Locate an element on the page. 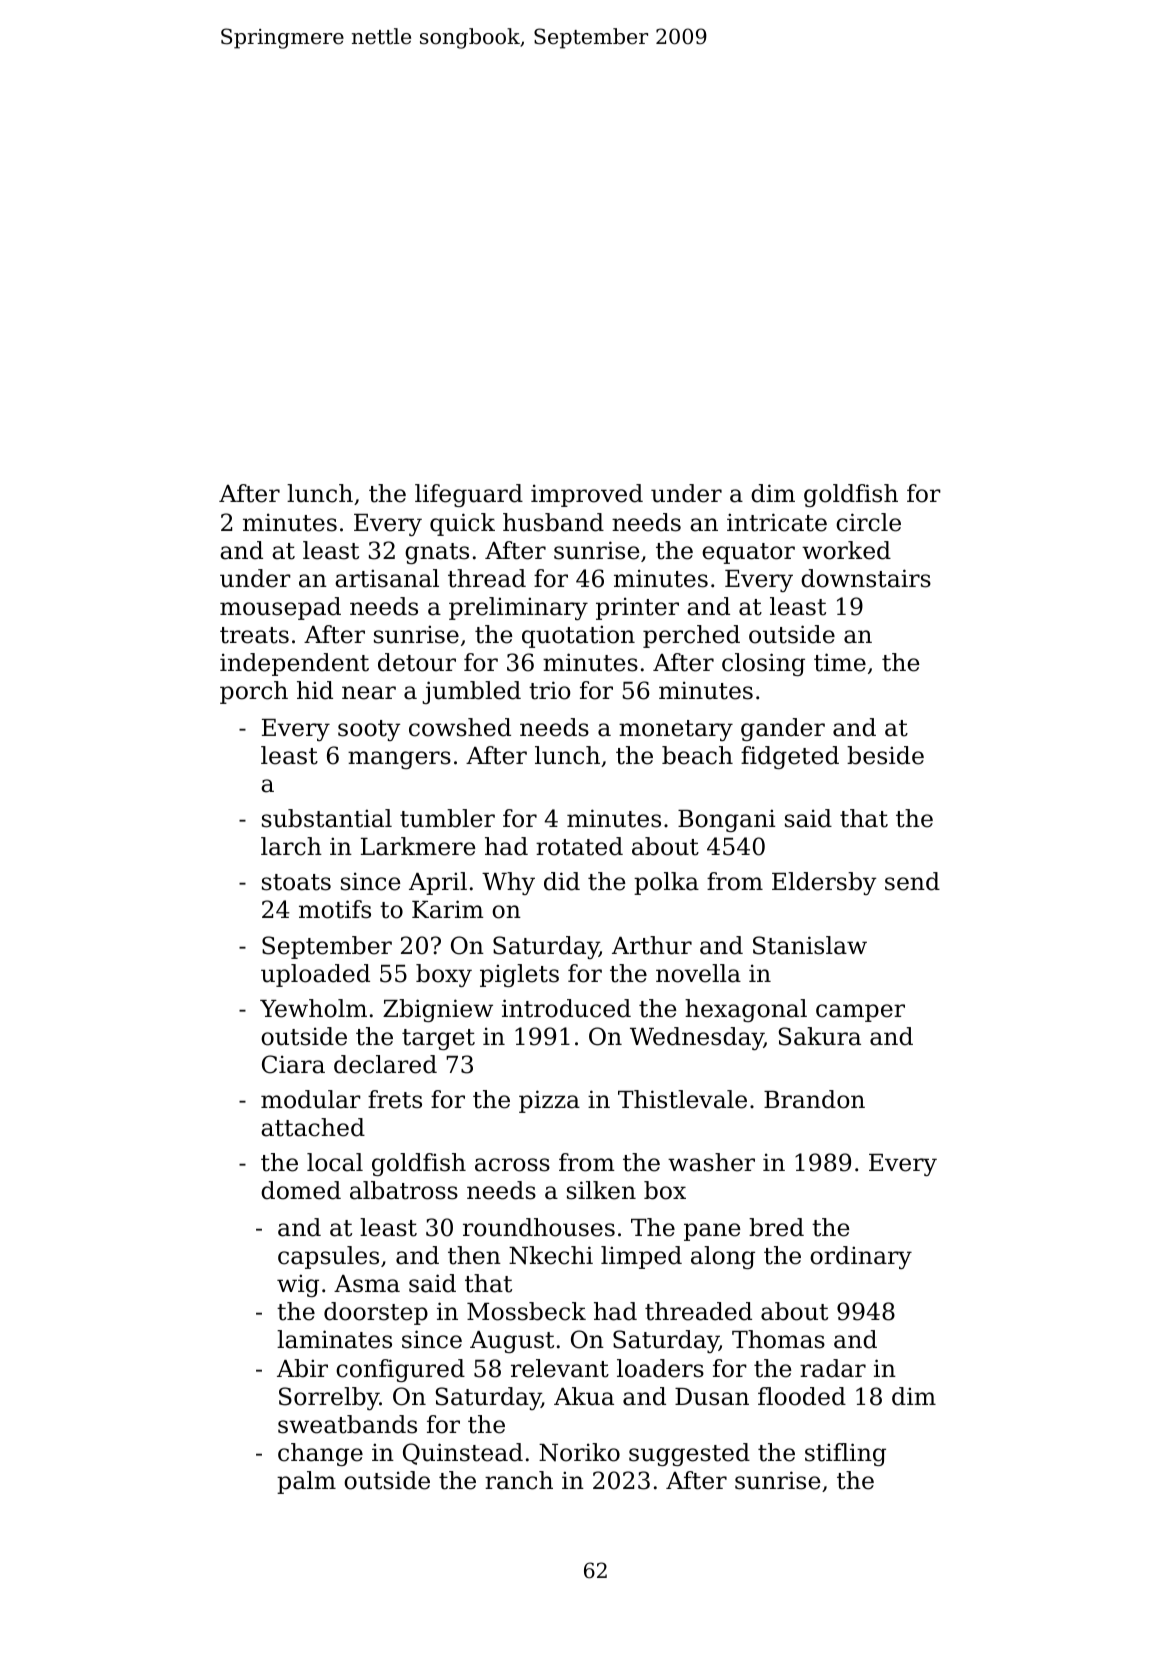 The width and height of the document is (1165, 1654). Thistlevale is located at coordinates (682, 1099).
